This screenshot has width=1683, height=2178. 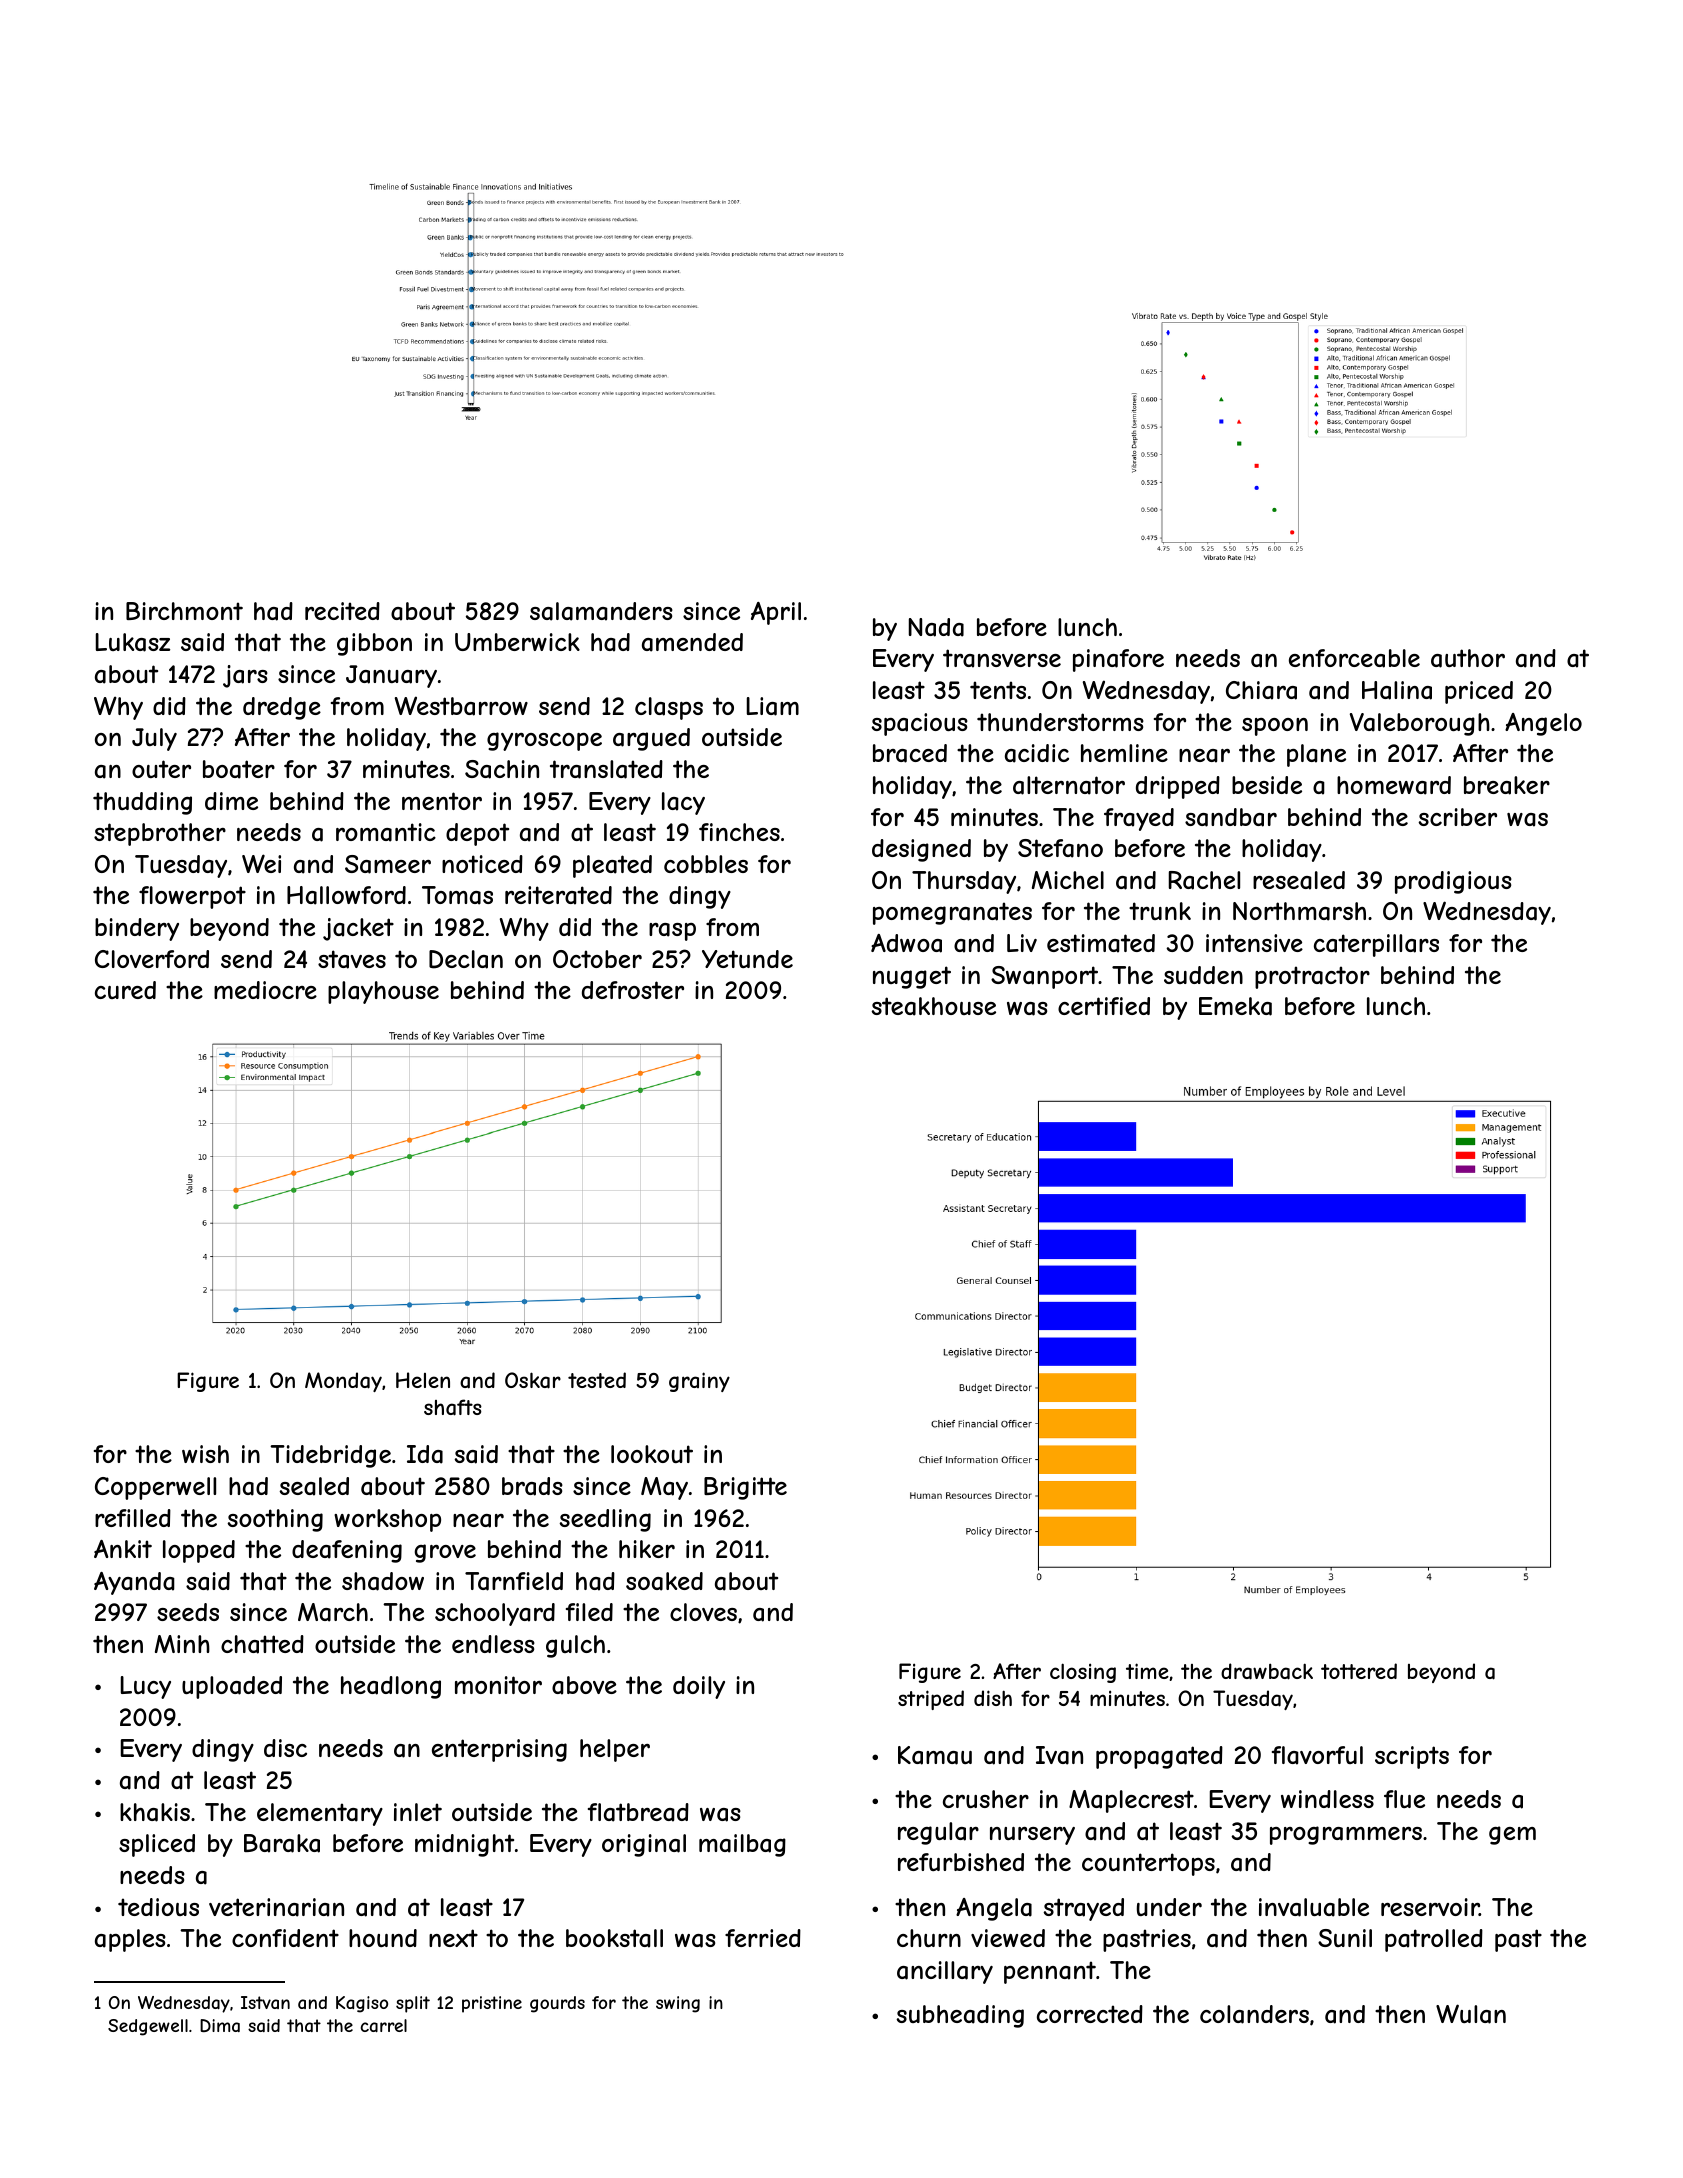 I want to click on enforceable, so click(x=1354, y=658).
